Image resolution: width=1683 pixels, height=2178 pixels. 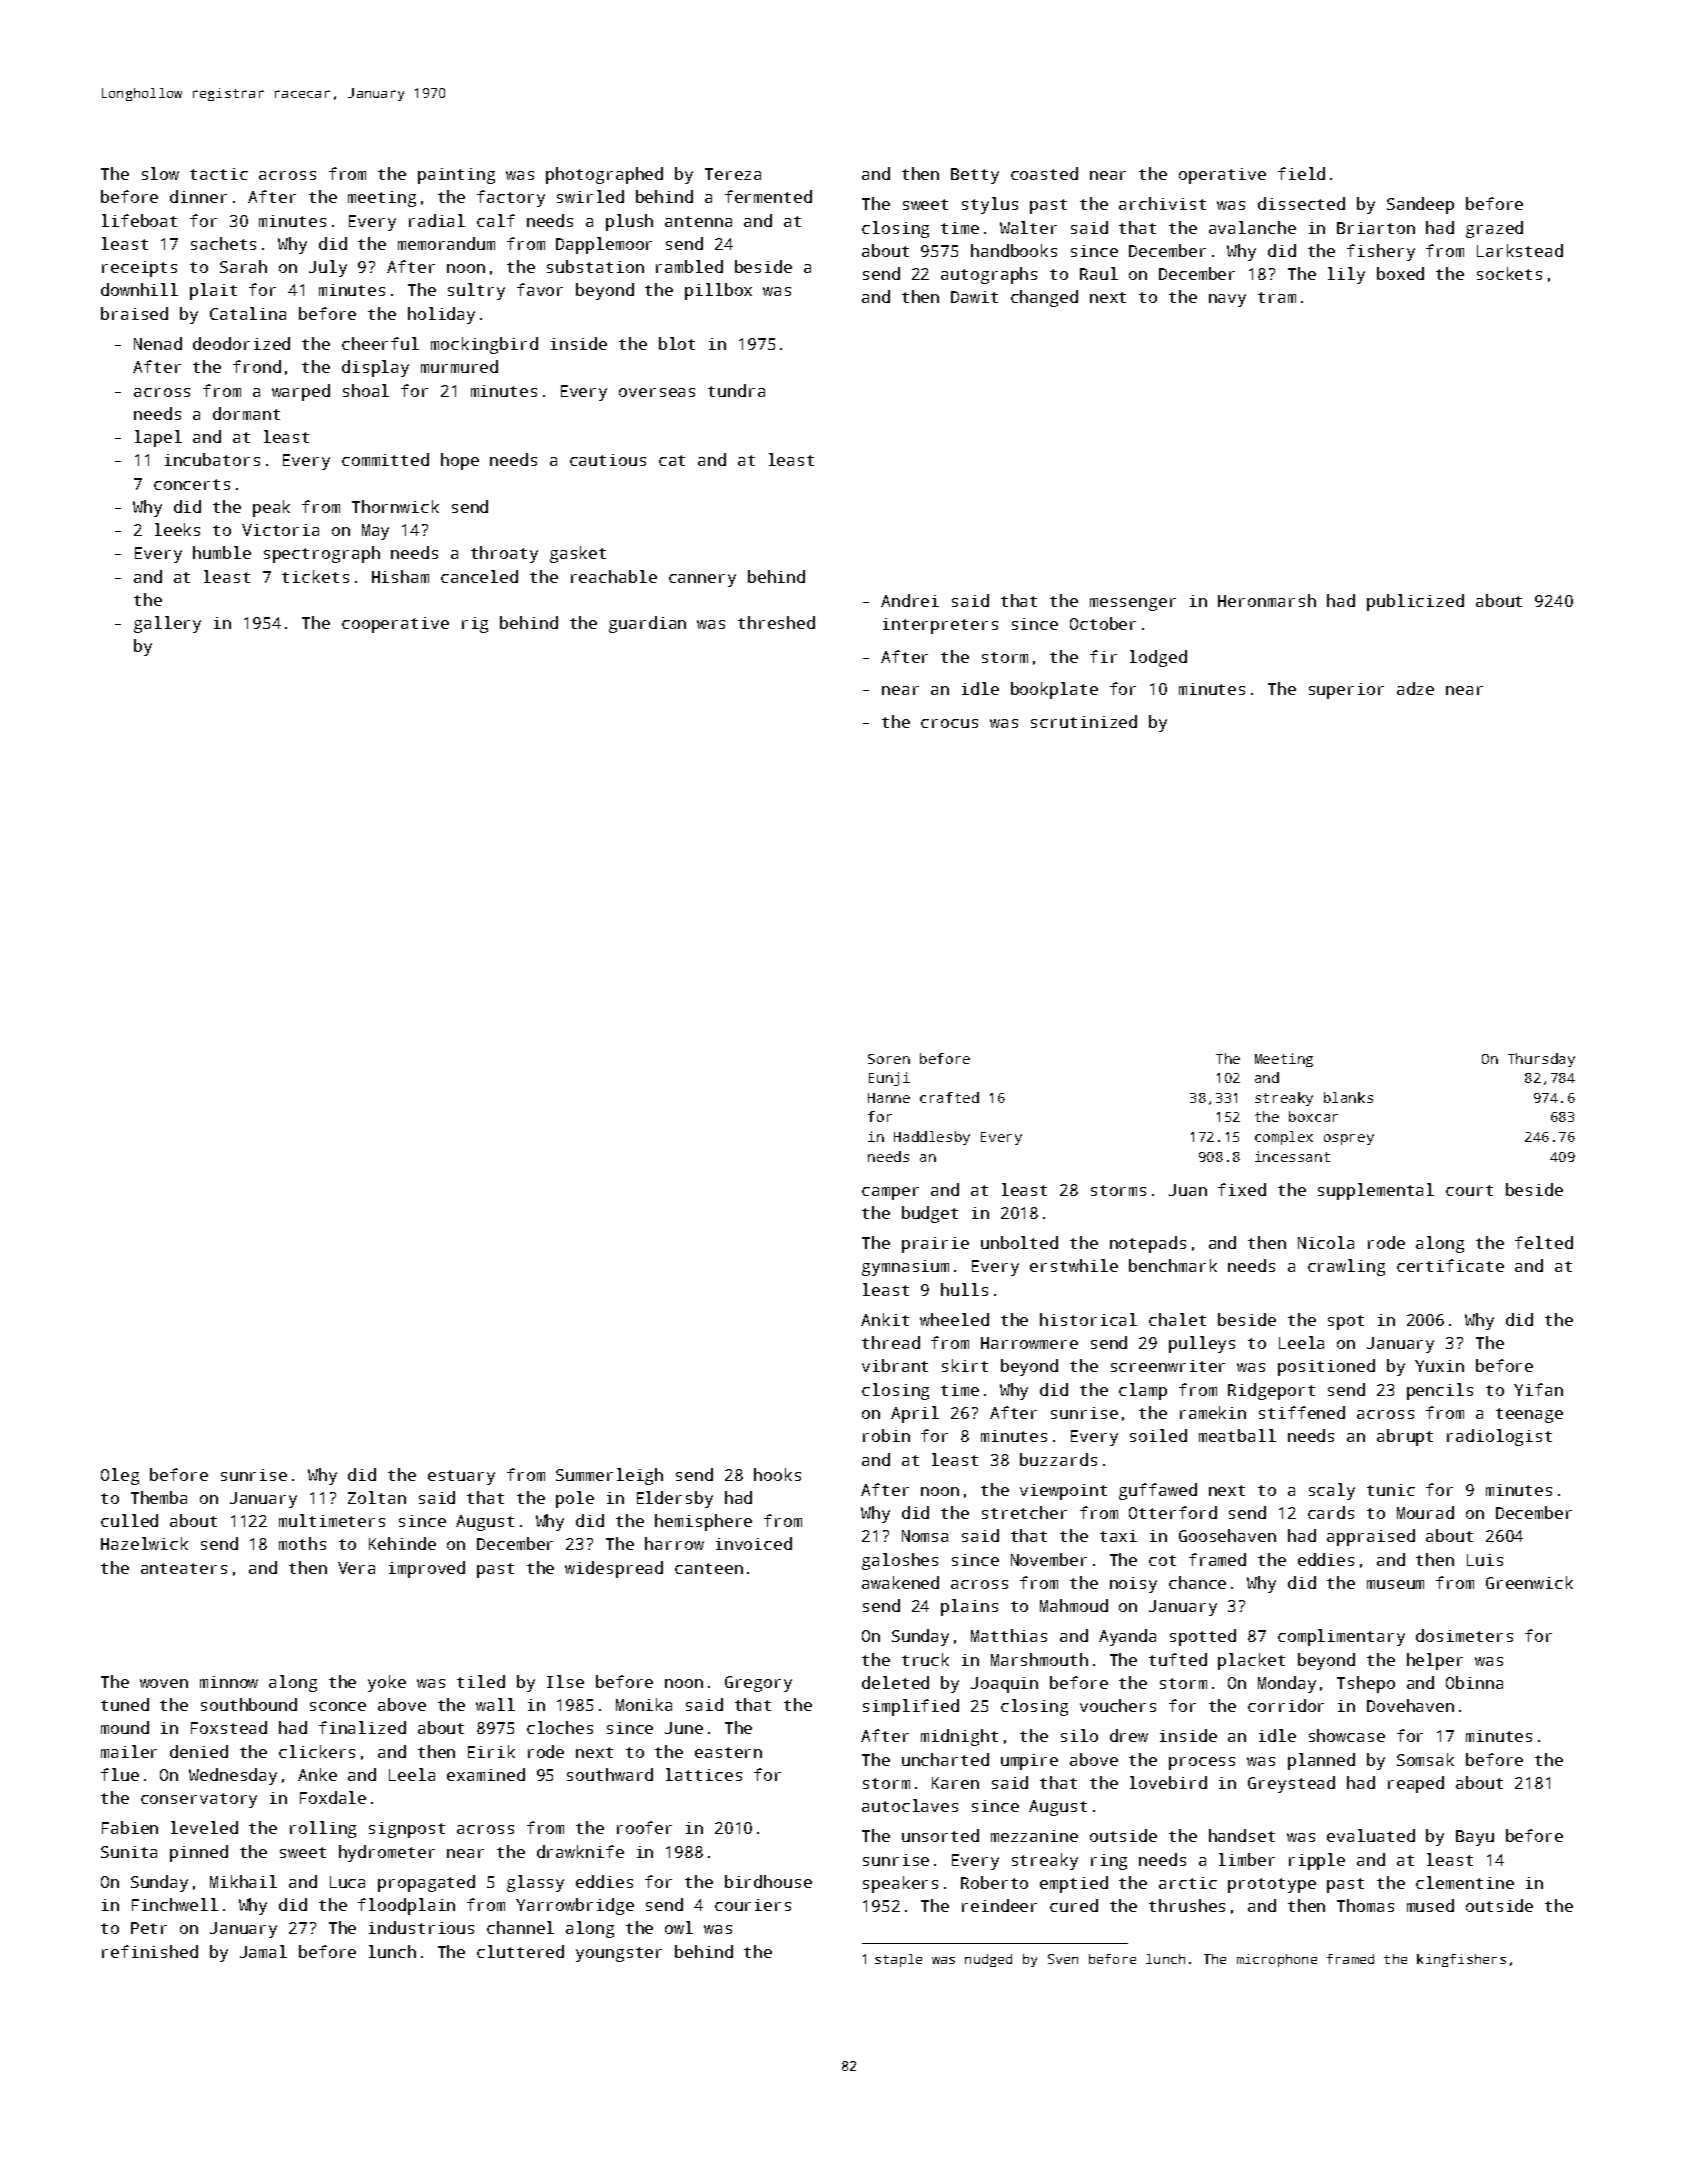 I want to click on plains, so click(x=969, y=1607).
